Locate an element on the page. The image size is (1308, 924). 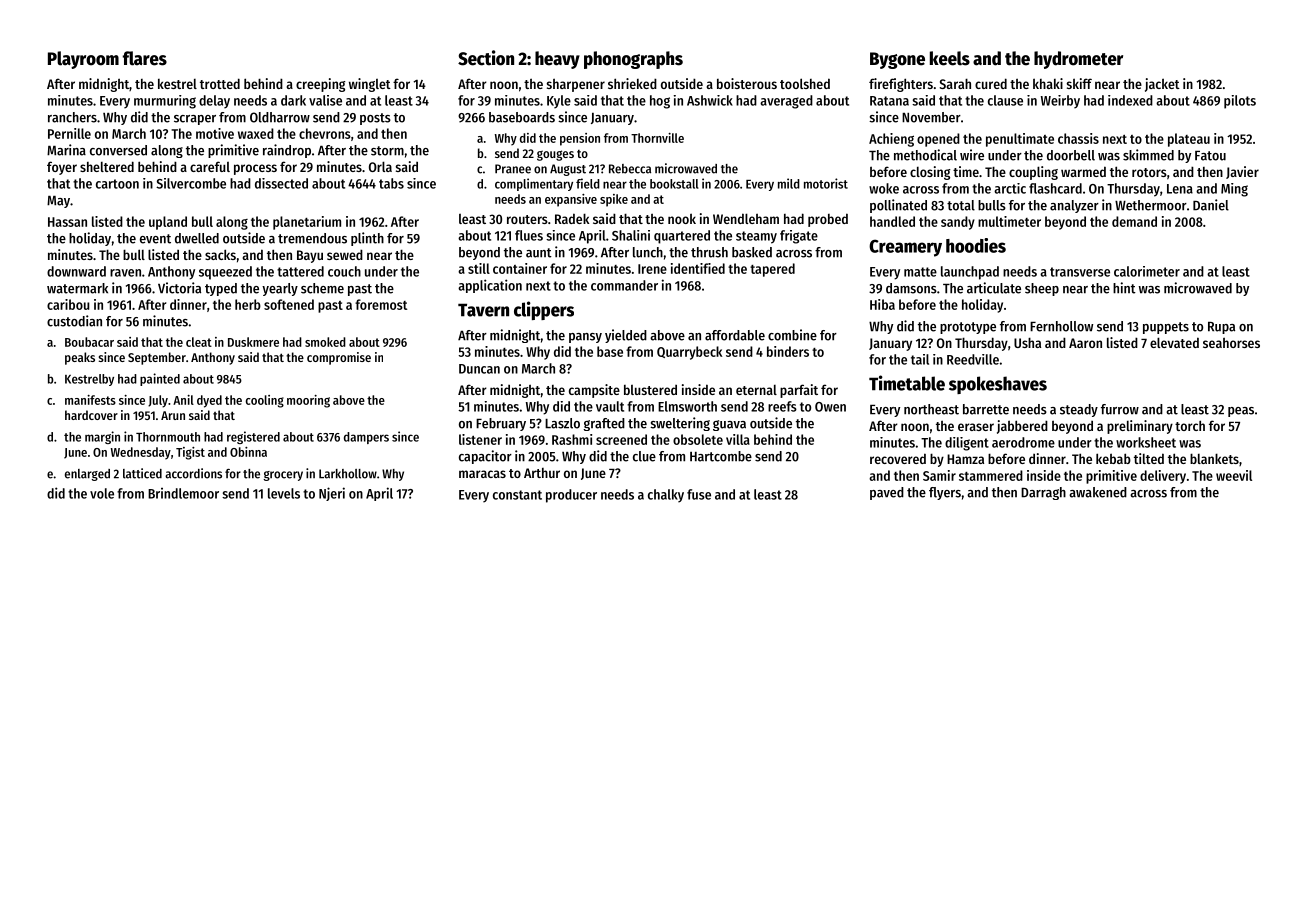
hydrometer is located at coordinates (1078, 60).
